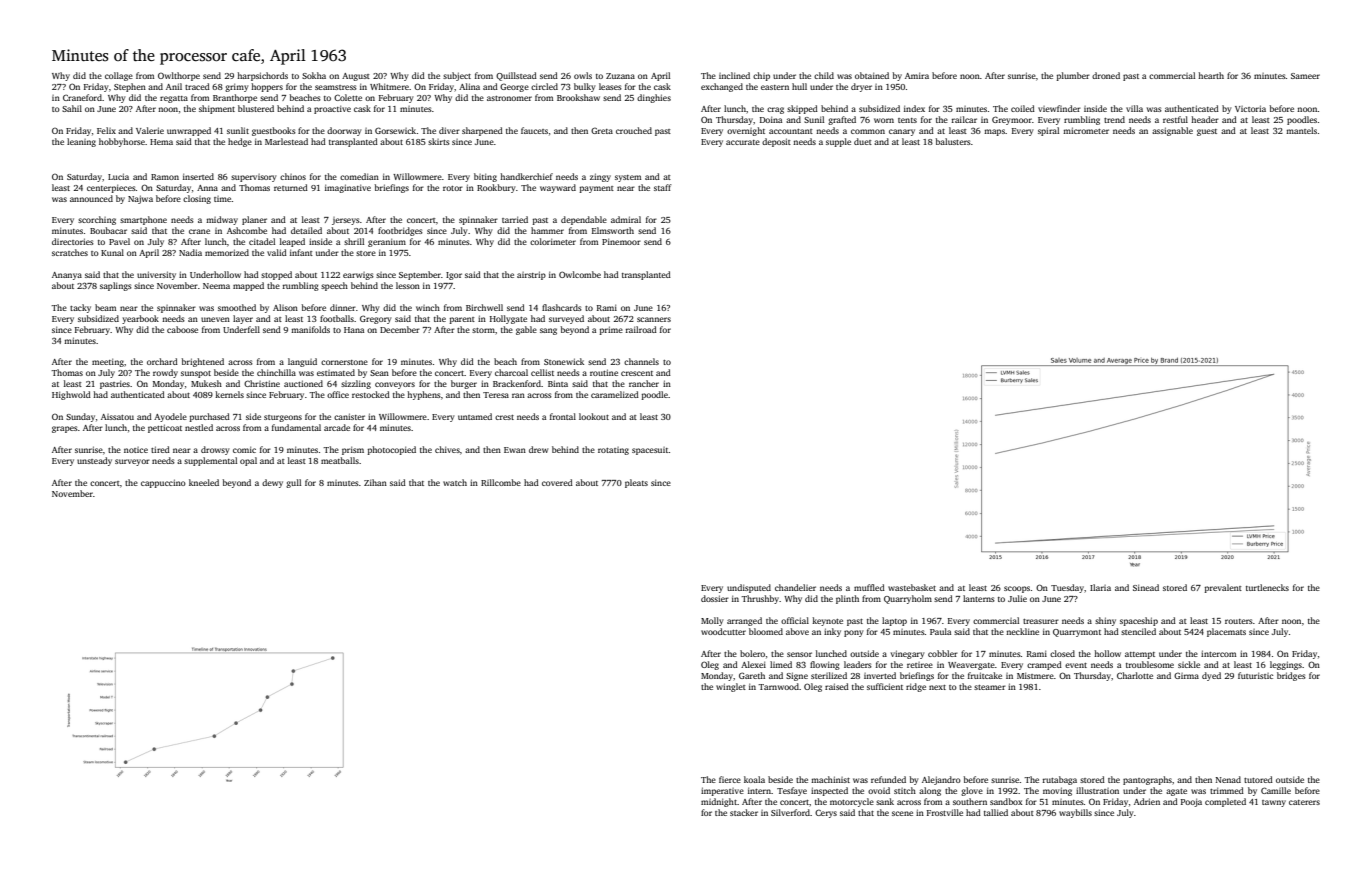 The width and height of the screenshot is (1372, 887). What do you see at coordinates (620, 76) in the screenshot?
I see `Zuzana` at bounding box center [620, 76].
